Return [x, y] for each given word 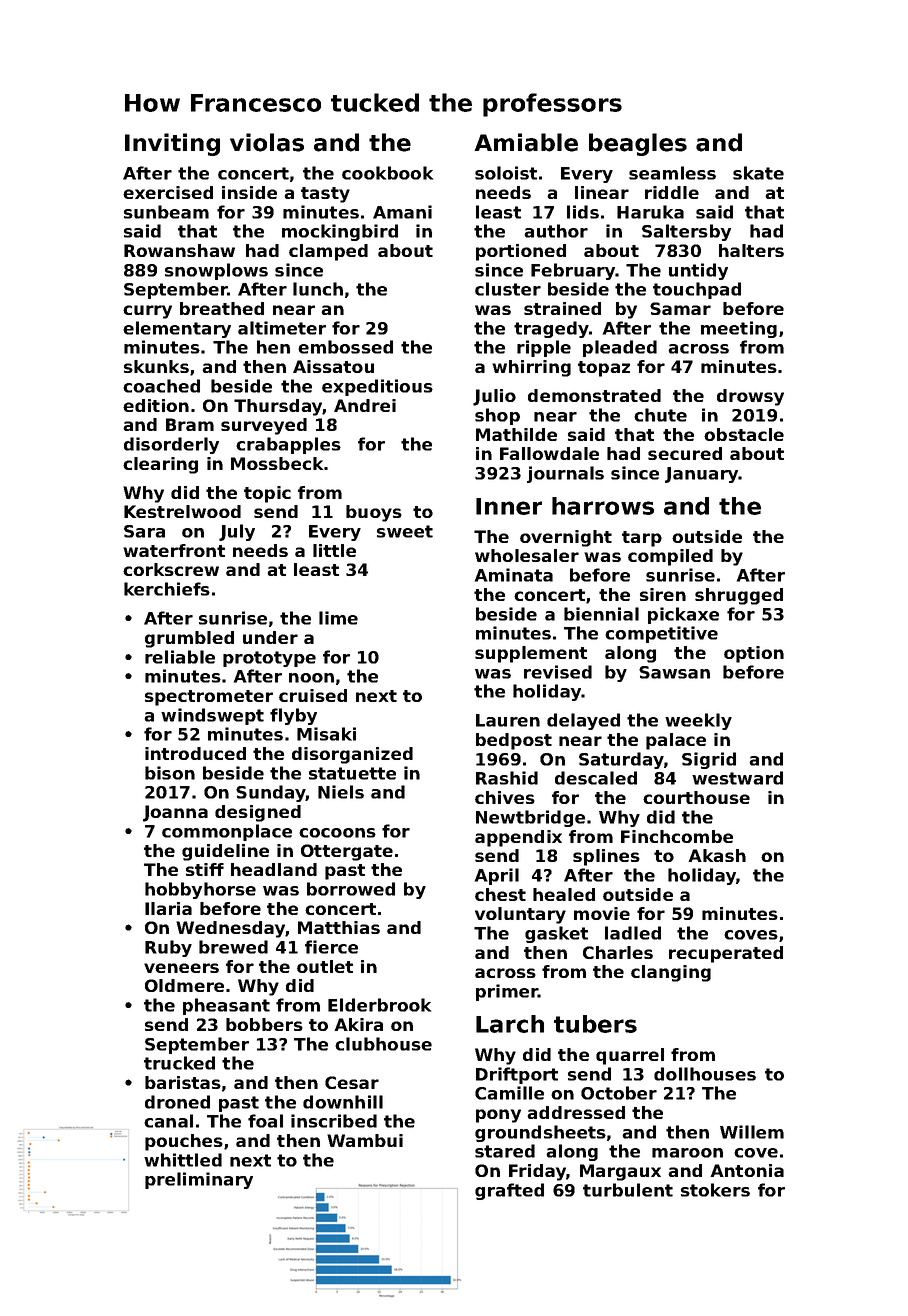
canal [168, 1121]
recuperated [726, 954]
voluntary [520, 915]
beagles [638, 144]
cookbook [387, 173]
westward [737, 778]
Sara [144, 531]
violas [267, 142]
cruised [313, 695]
